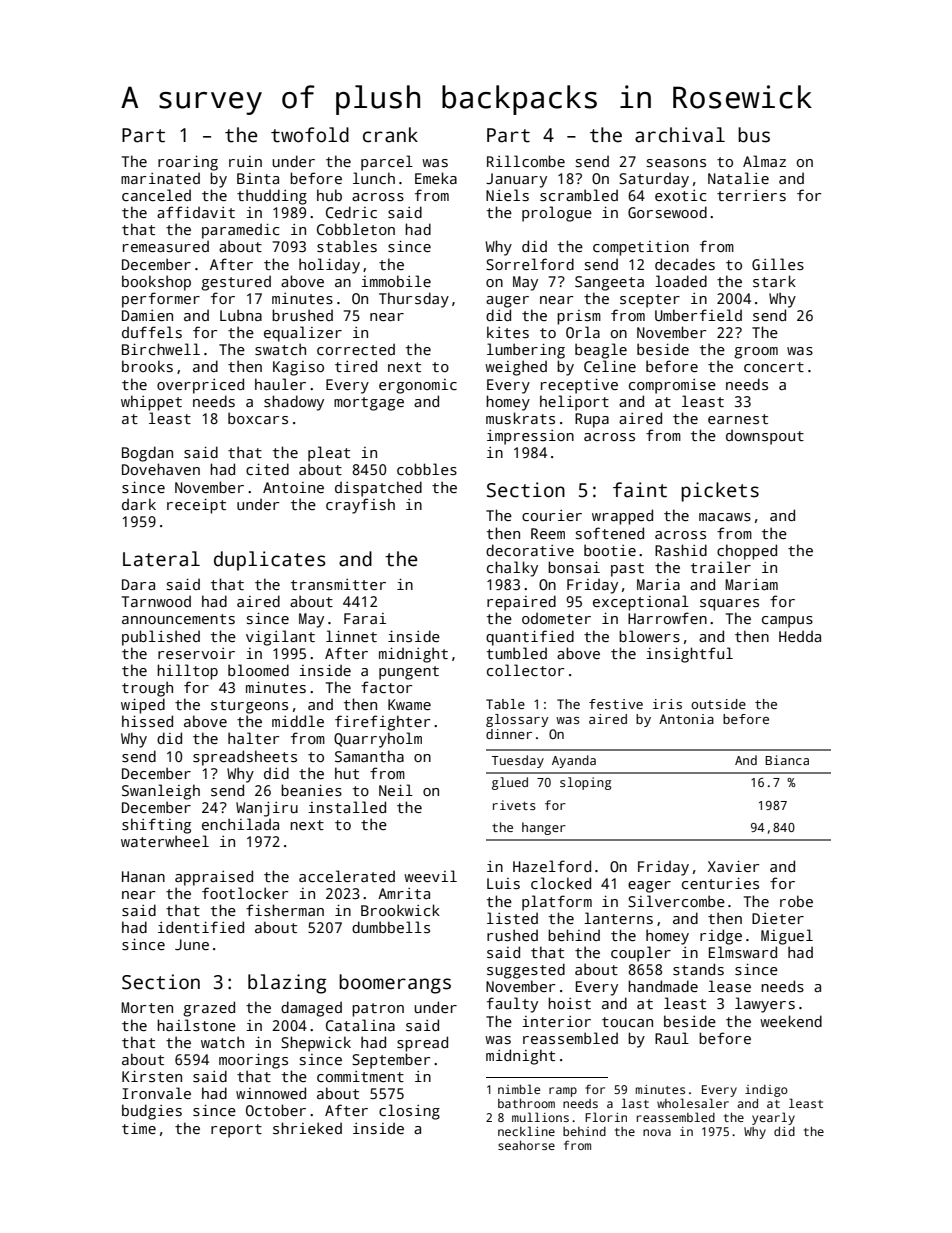  I want to click on hoist, so click(569, 1003).
